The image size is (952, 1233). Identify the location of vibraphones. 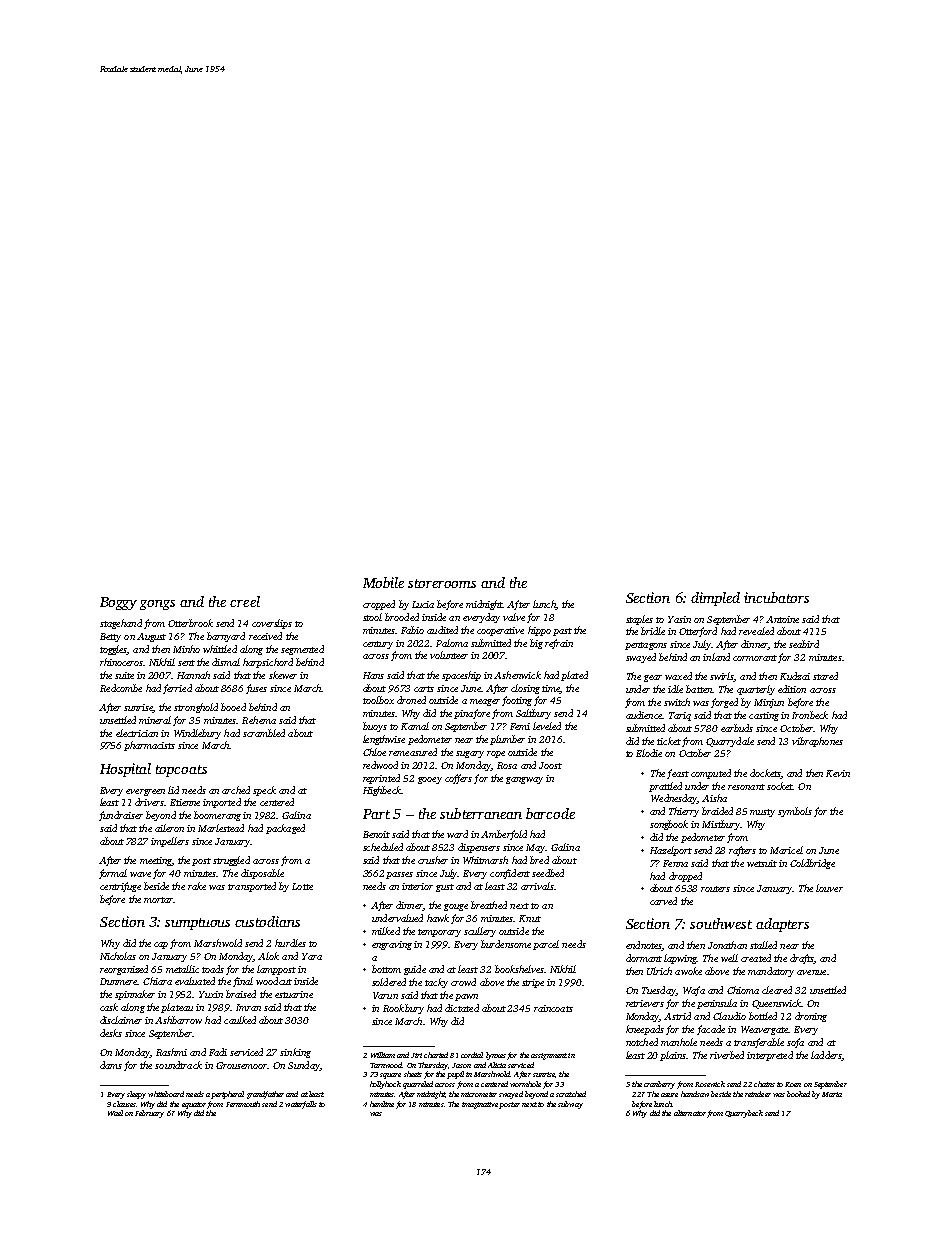
(817, 742).
